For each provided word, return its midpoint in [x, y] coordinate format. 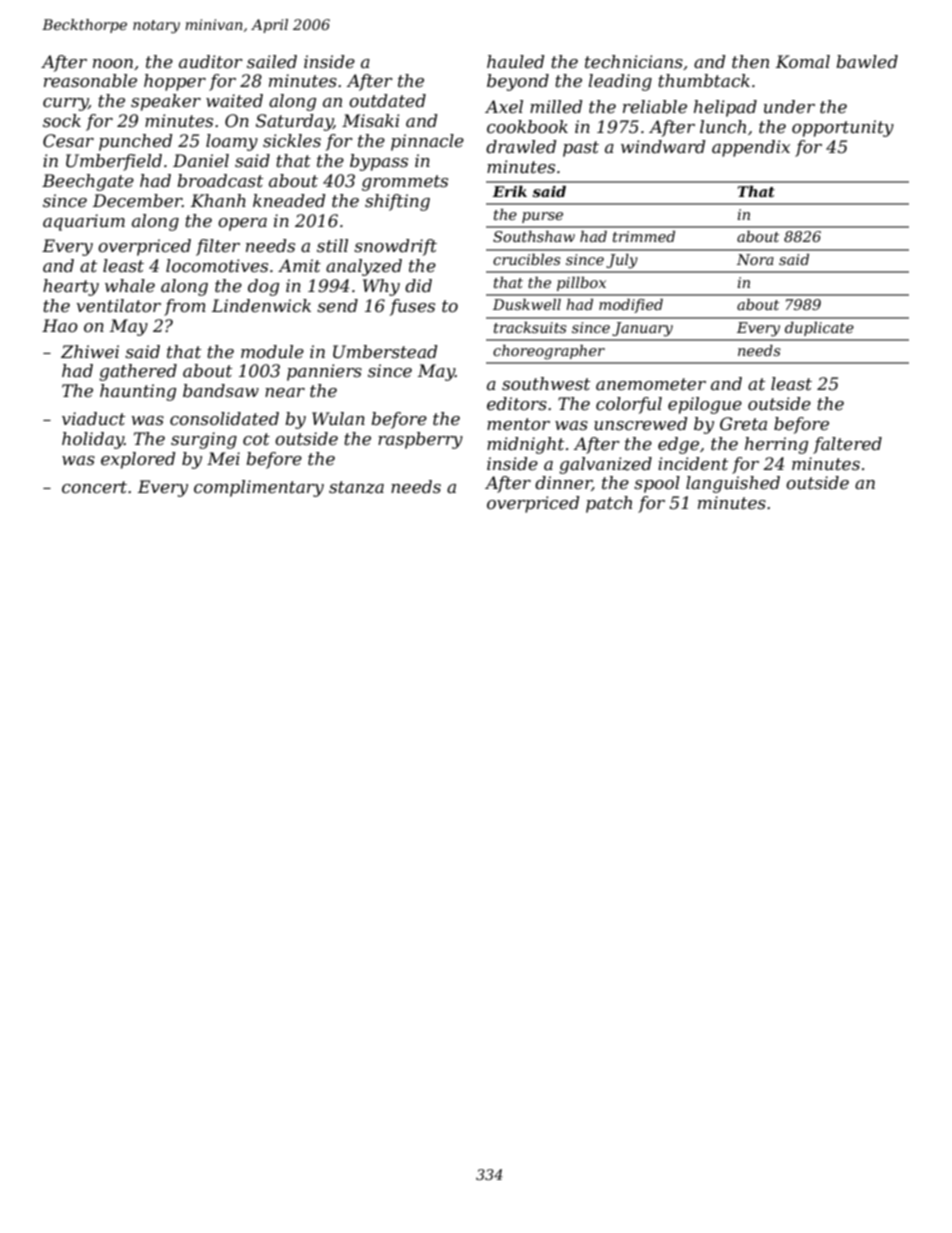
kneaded [289, 201]
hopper [175, 82]
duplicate [819, 329]
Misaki [371, 120]
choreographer [549, 352]
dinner [563, 483]
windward [663, 146]
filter [218, 247]
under [789, 106]
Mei [223, 459]
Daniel [201, 161]
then [750, 62]
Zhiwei [90, 352]
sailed [272, 61]
